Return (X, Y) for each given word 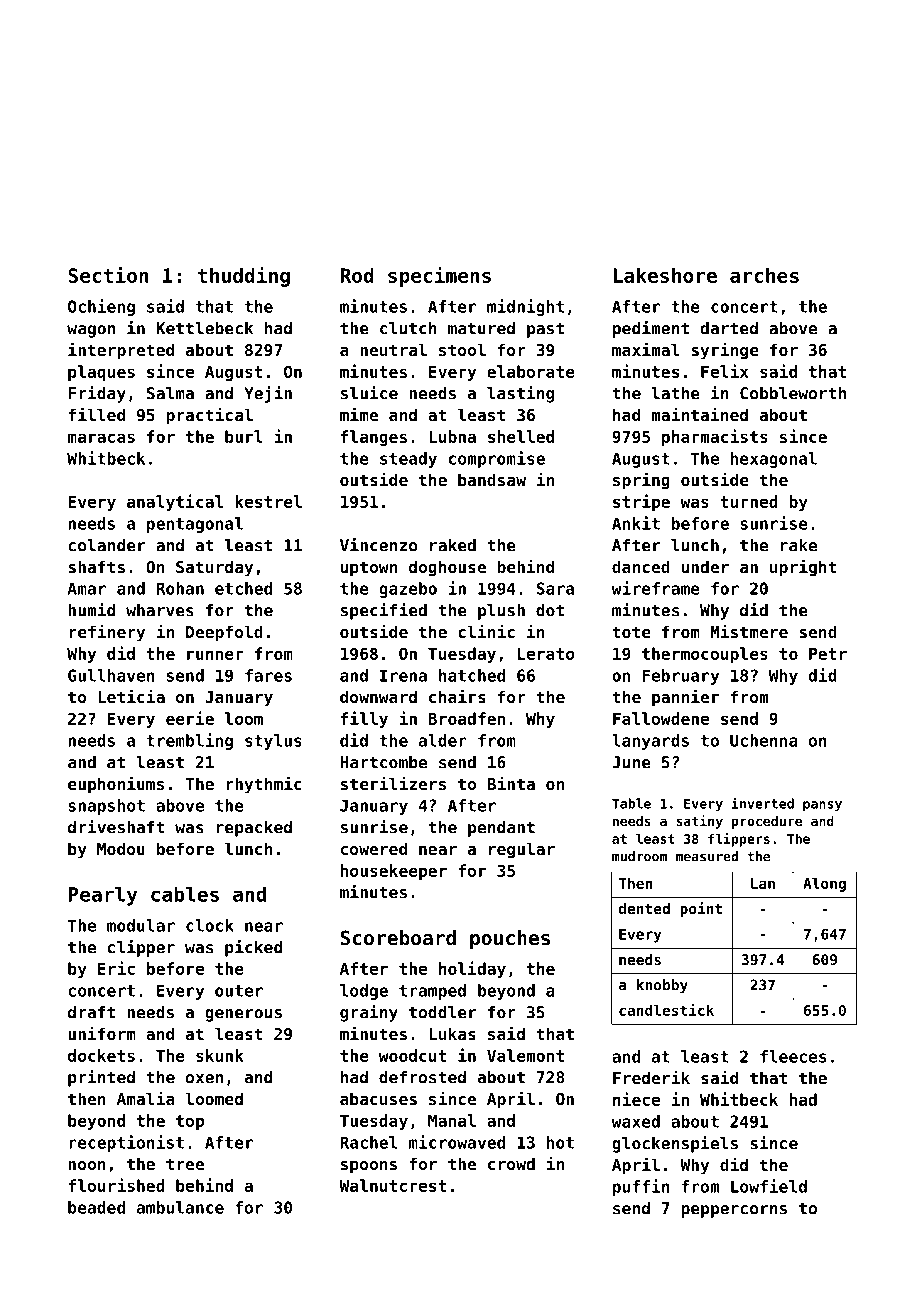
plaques (101, 373)
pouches (510, 939)
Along (824, 884)
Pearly (103, 896)
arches (764, 275)
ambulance (180, 1207)
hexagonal (774, 460)
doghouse (447, 568)
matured (481, 328)
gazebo (408, 590)
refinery (107, 633)
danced (641, 566)
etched (243, 588)
